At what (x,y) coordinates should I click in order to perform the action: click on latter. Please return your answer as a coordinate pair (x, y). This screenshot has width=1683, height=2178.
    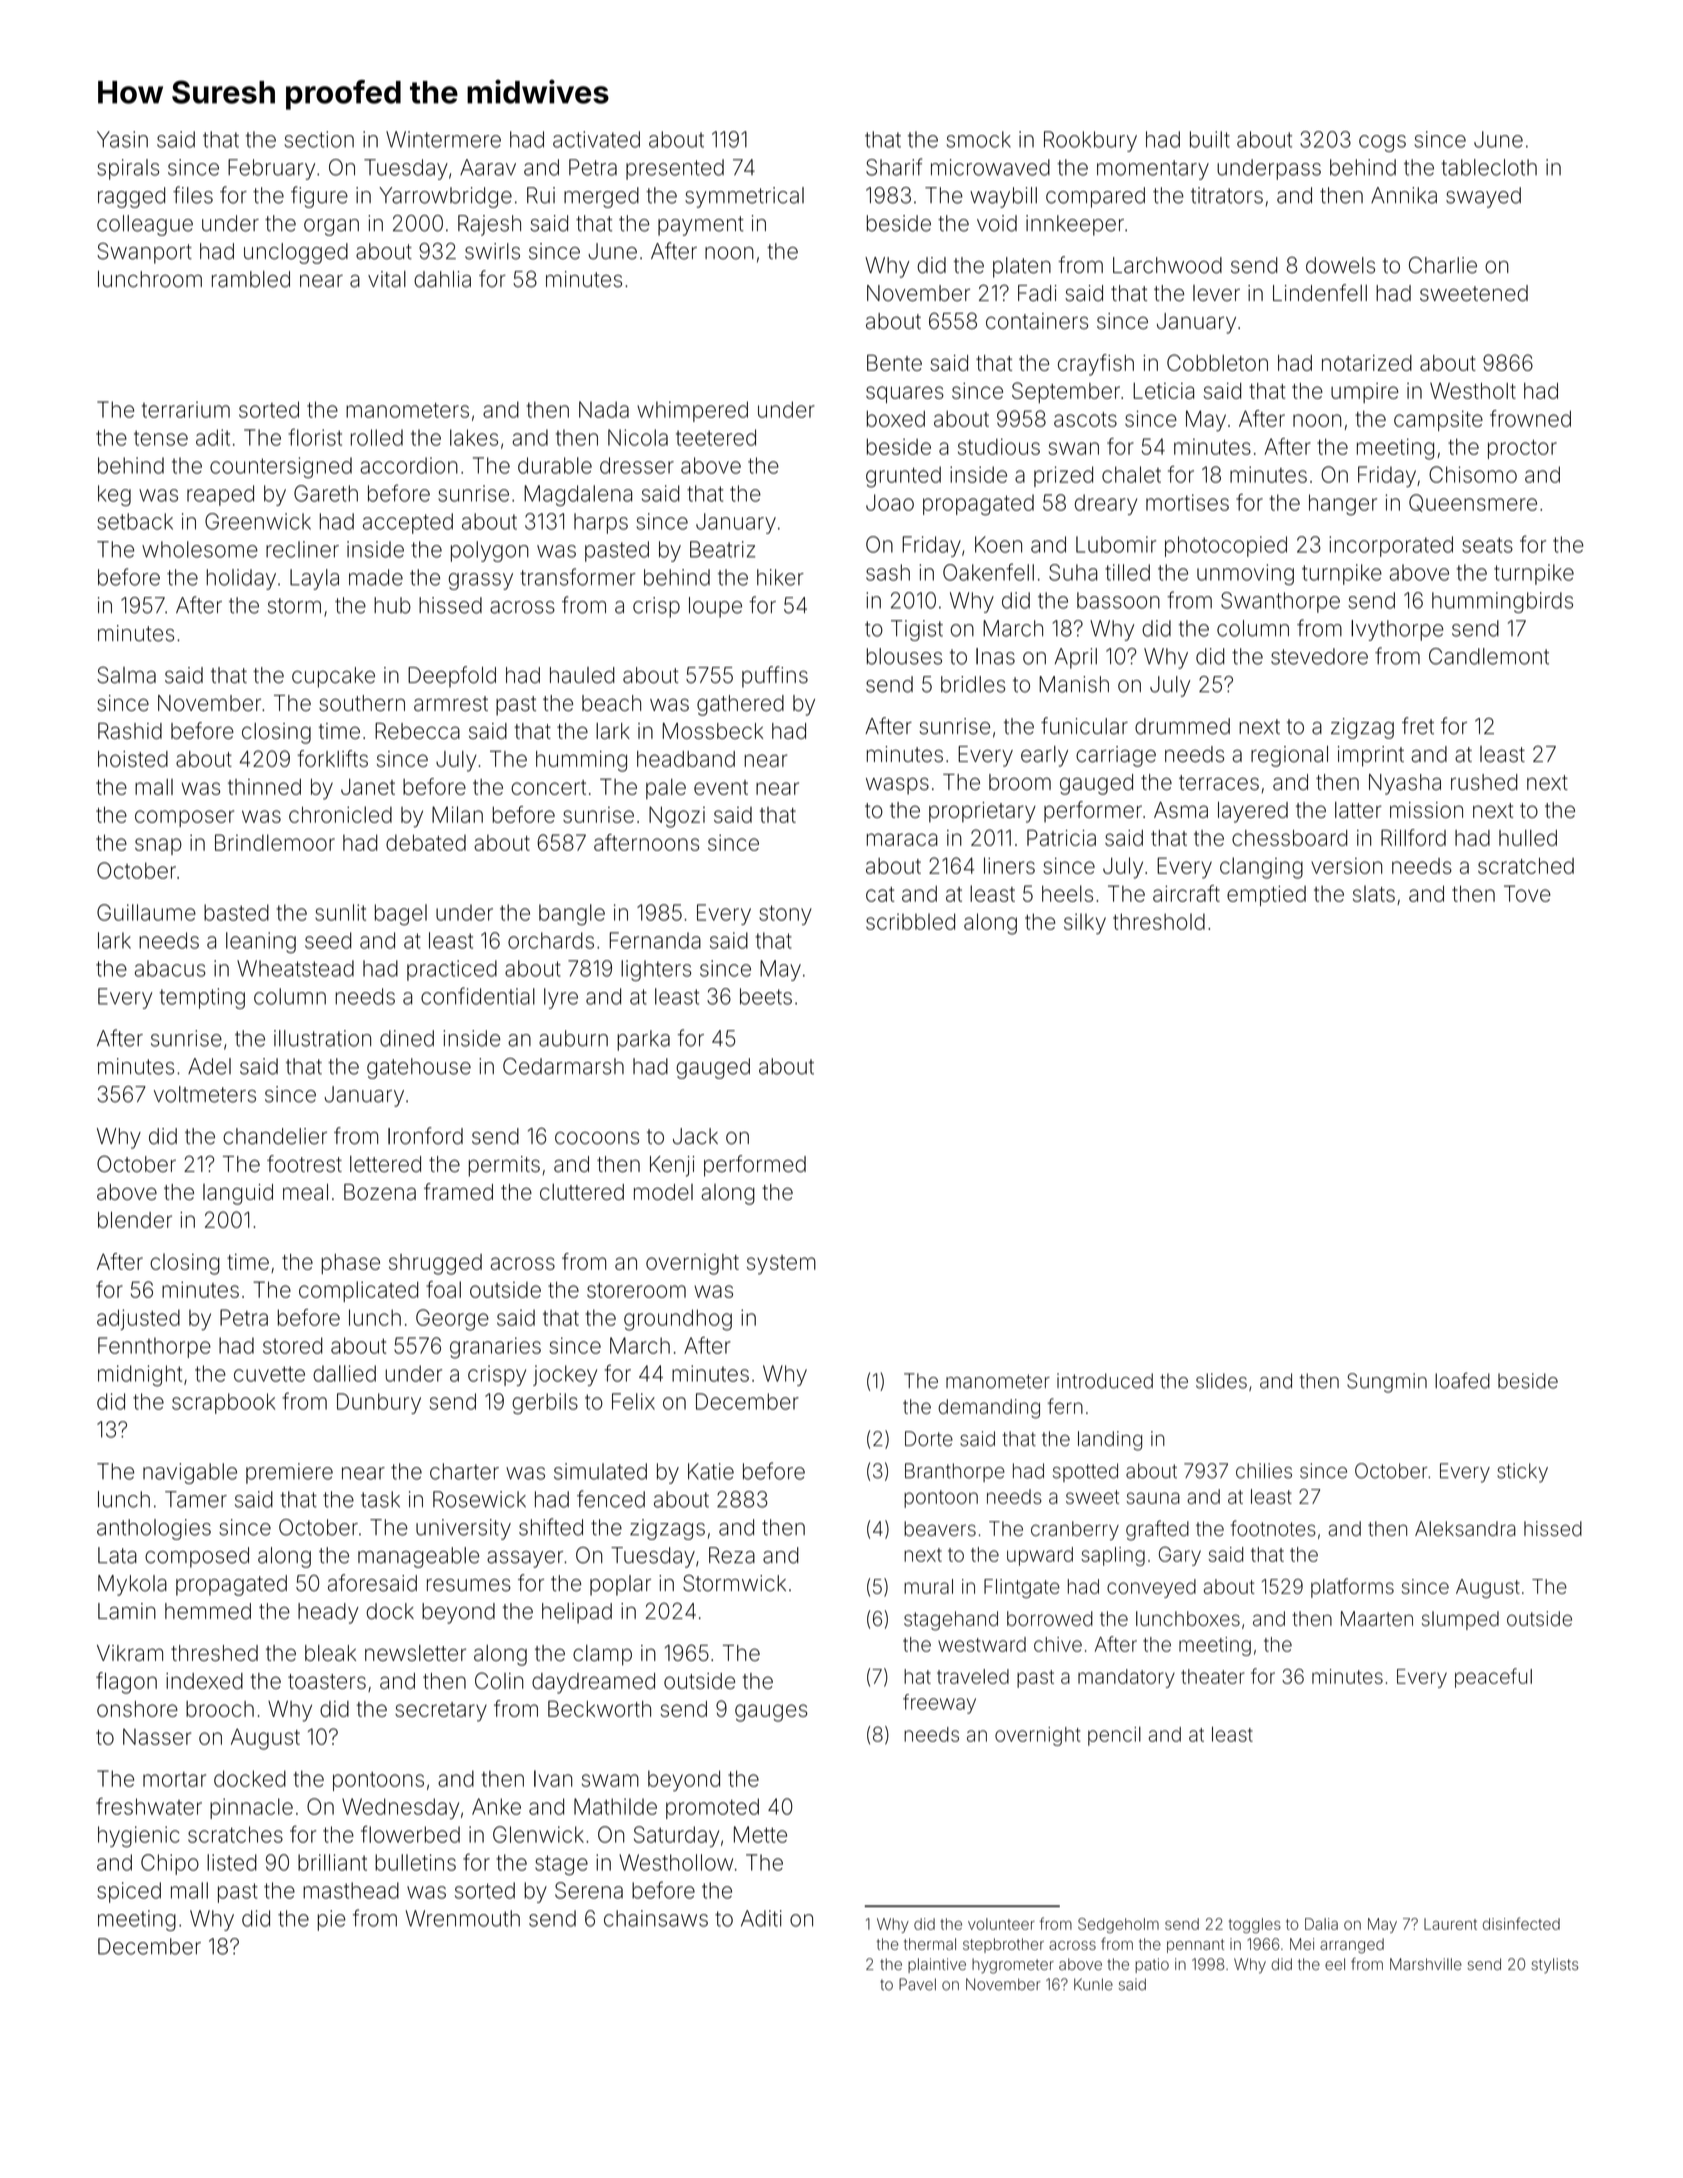
    Looking at the image, I should click on (1358, 810).
